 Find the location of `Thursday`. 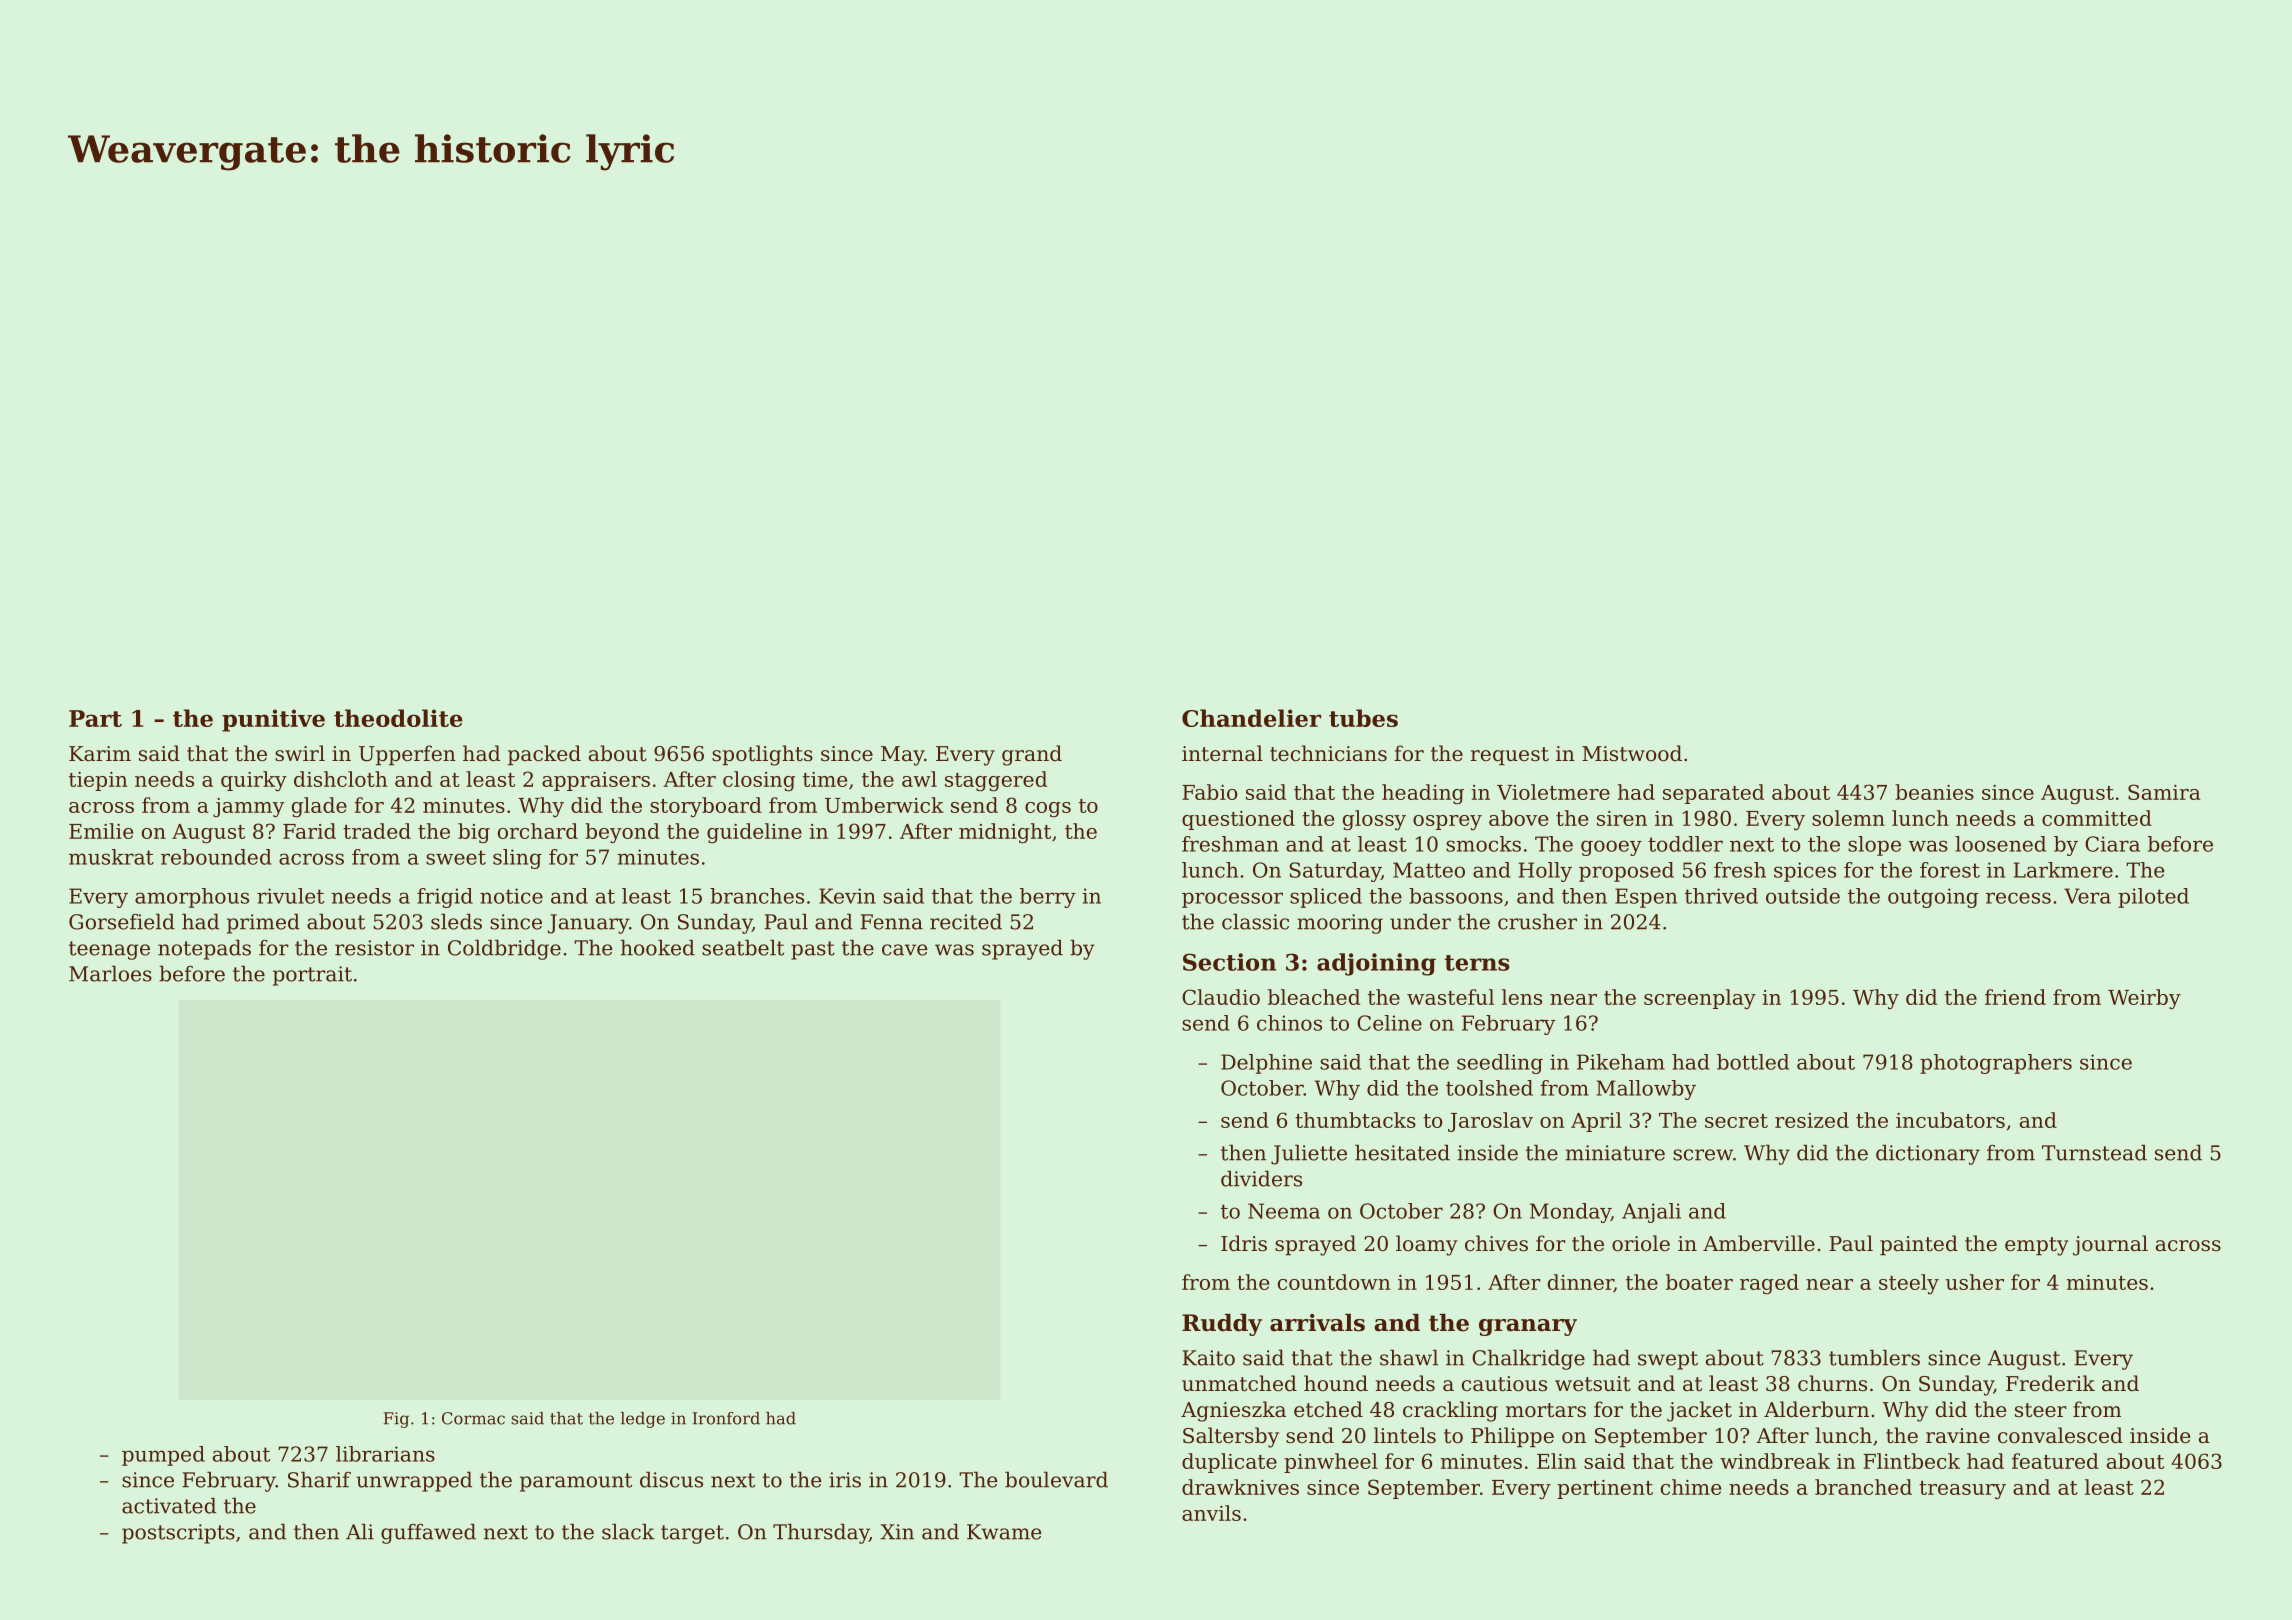

Thursday is located at coordinates (821, 1533).
